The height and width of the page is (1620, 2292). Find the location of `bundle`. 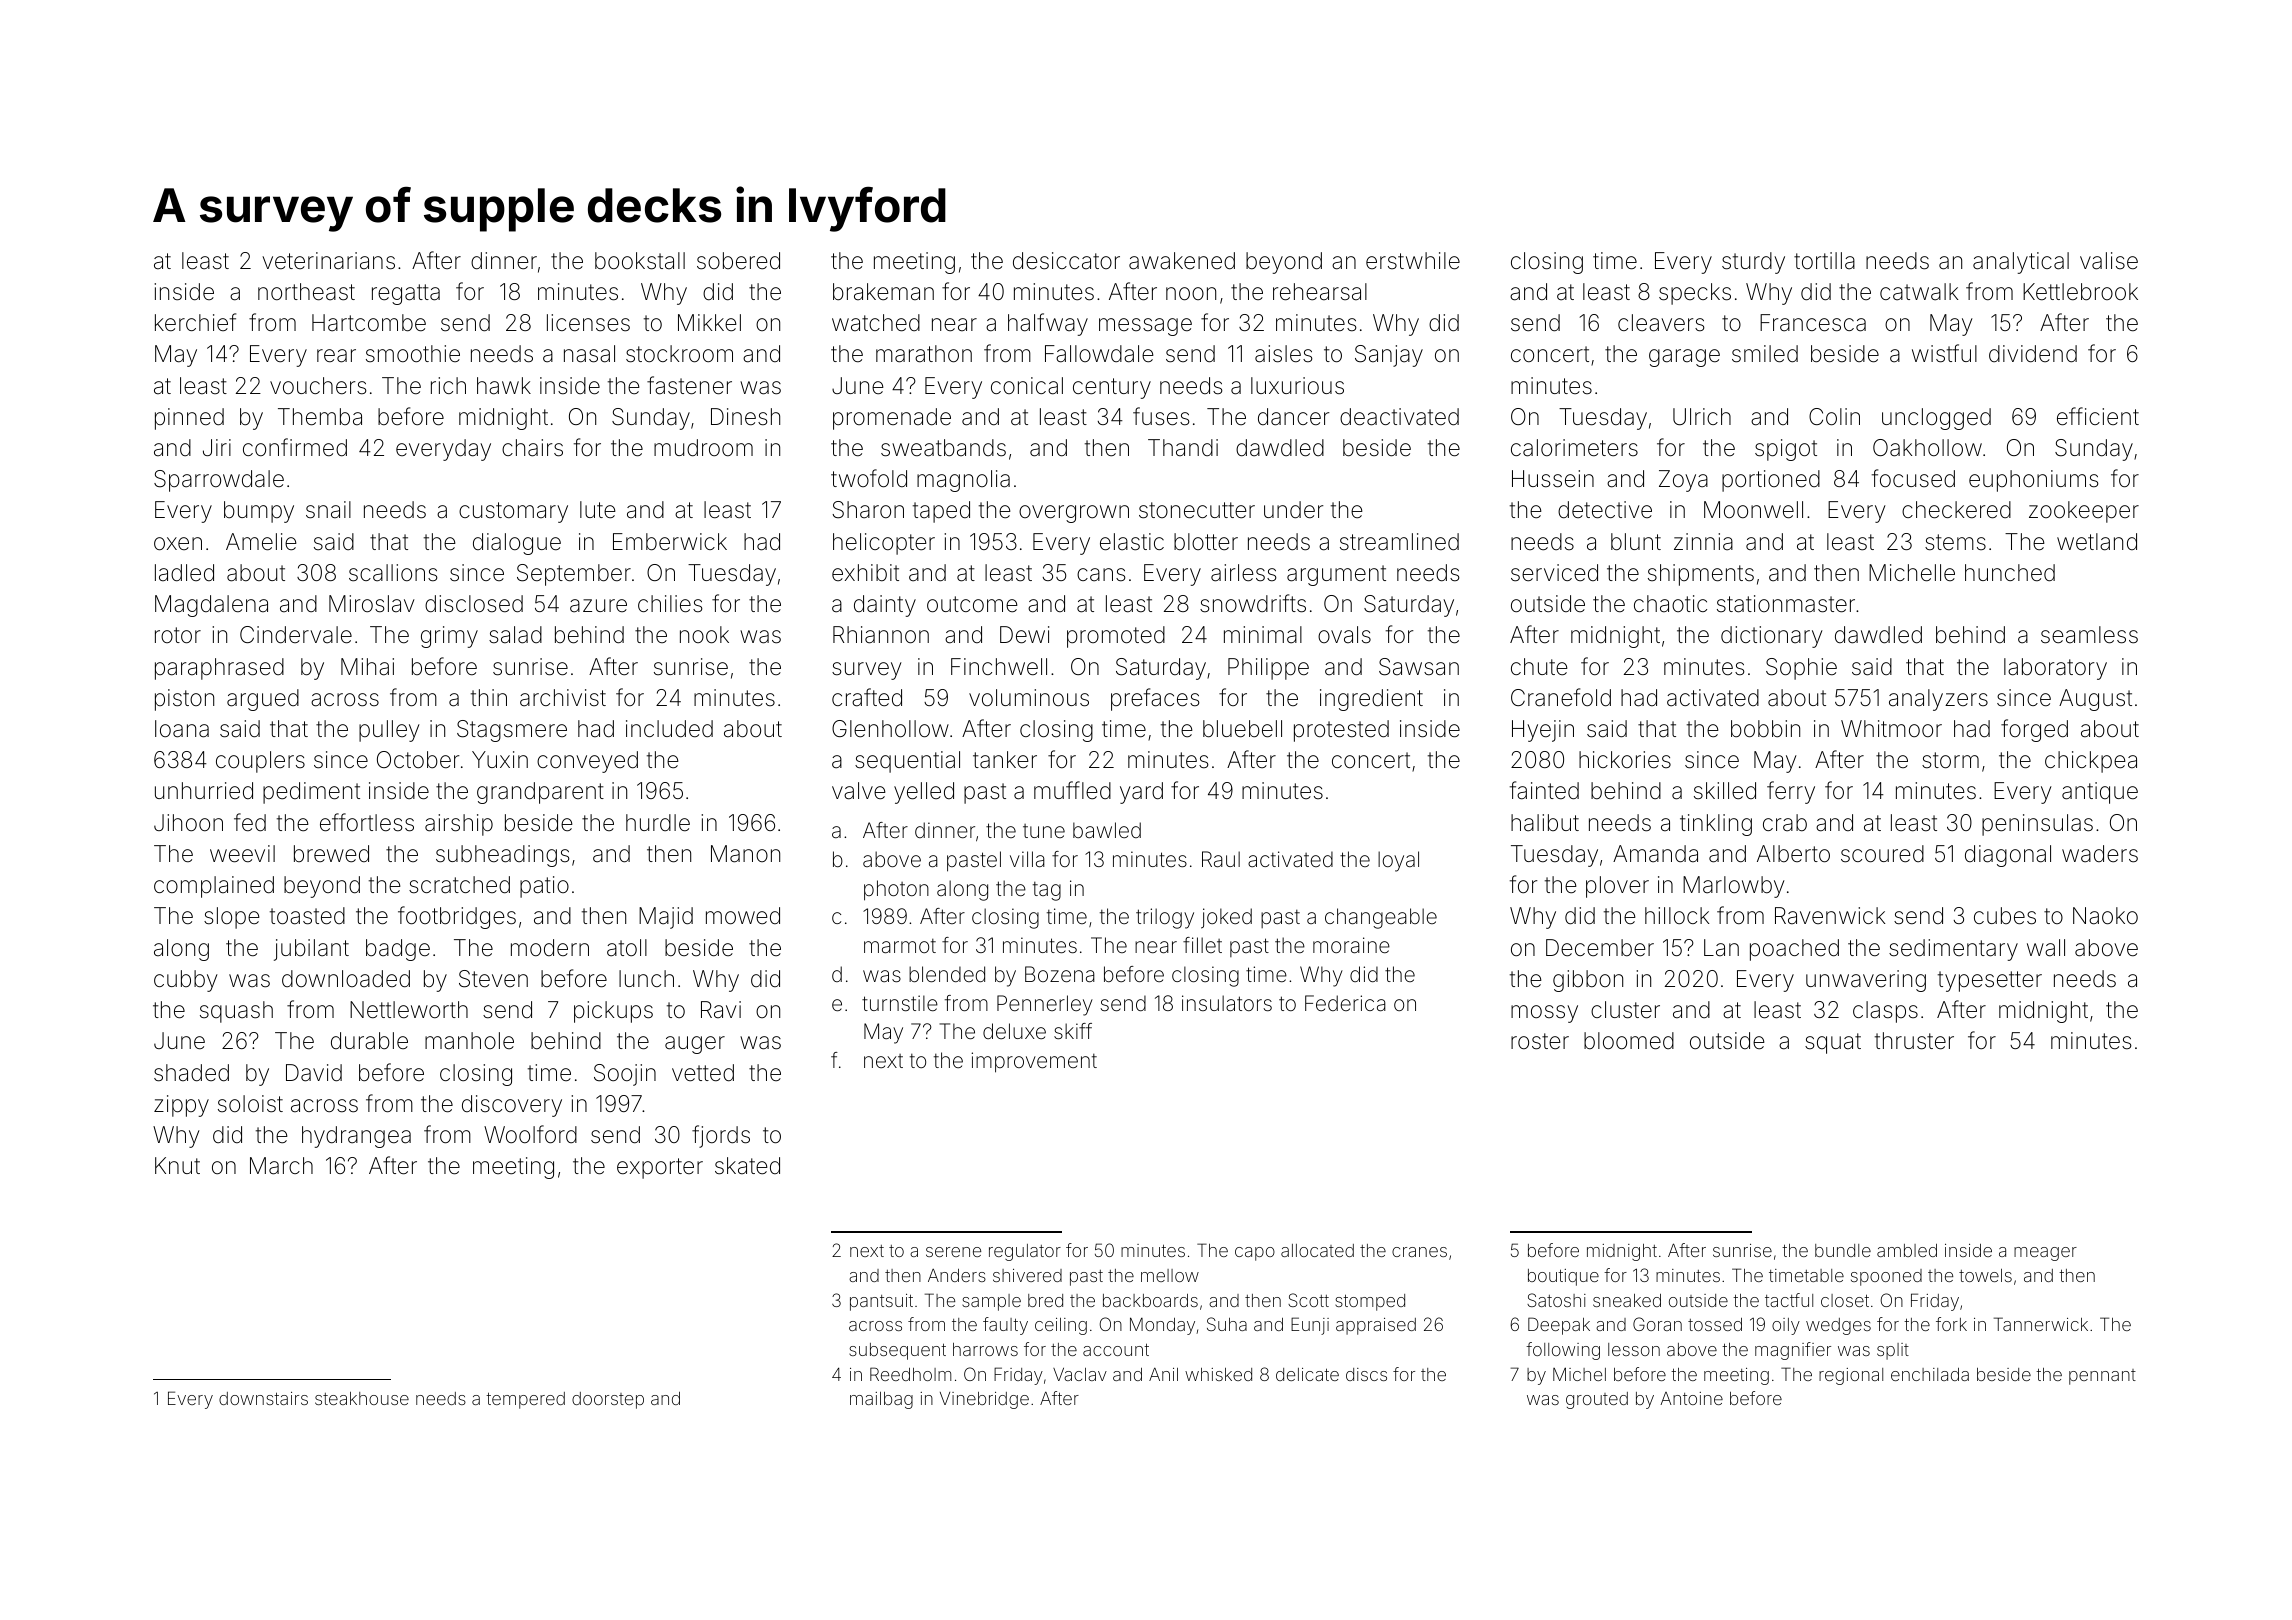

bundle is located at coordinates (1843, 1250).
